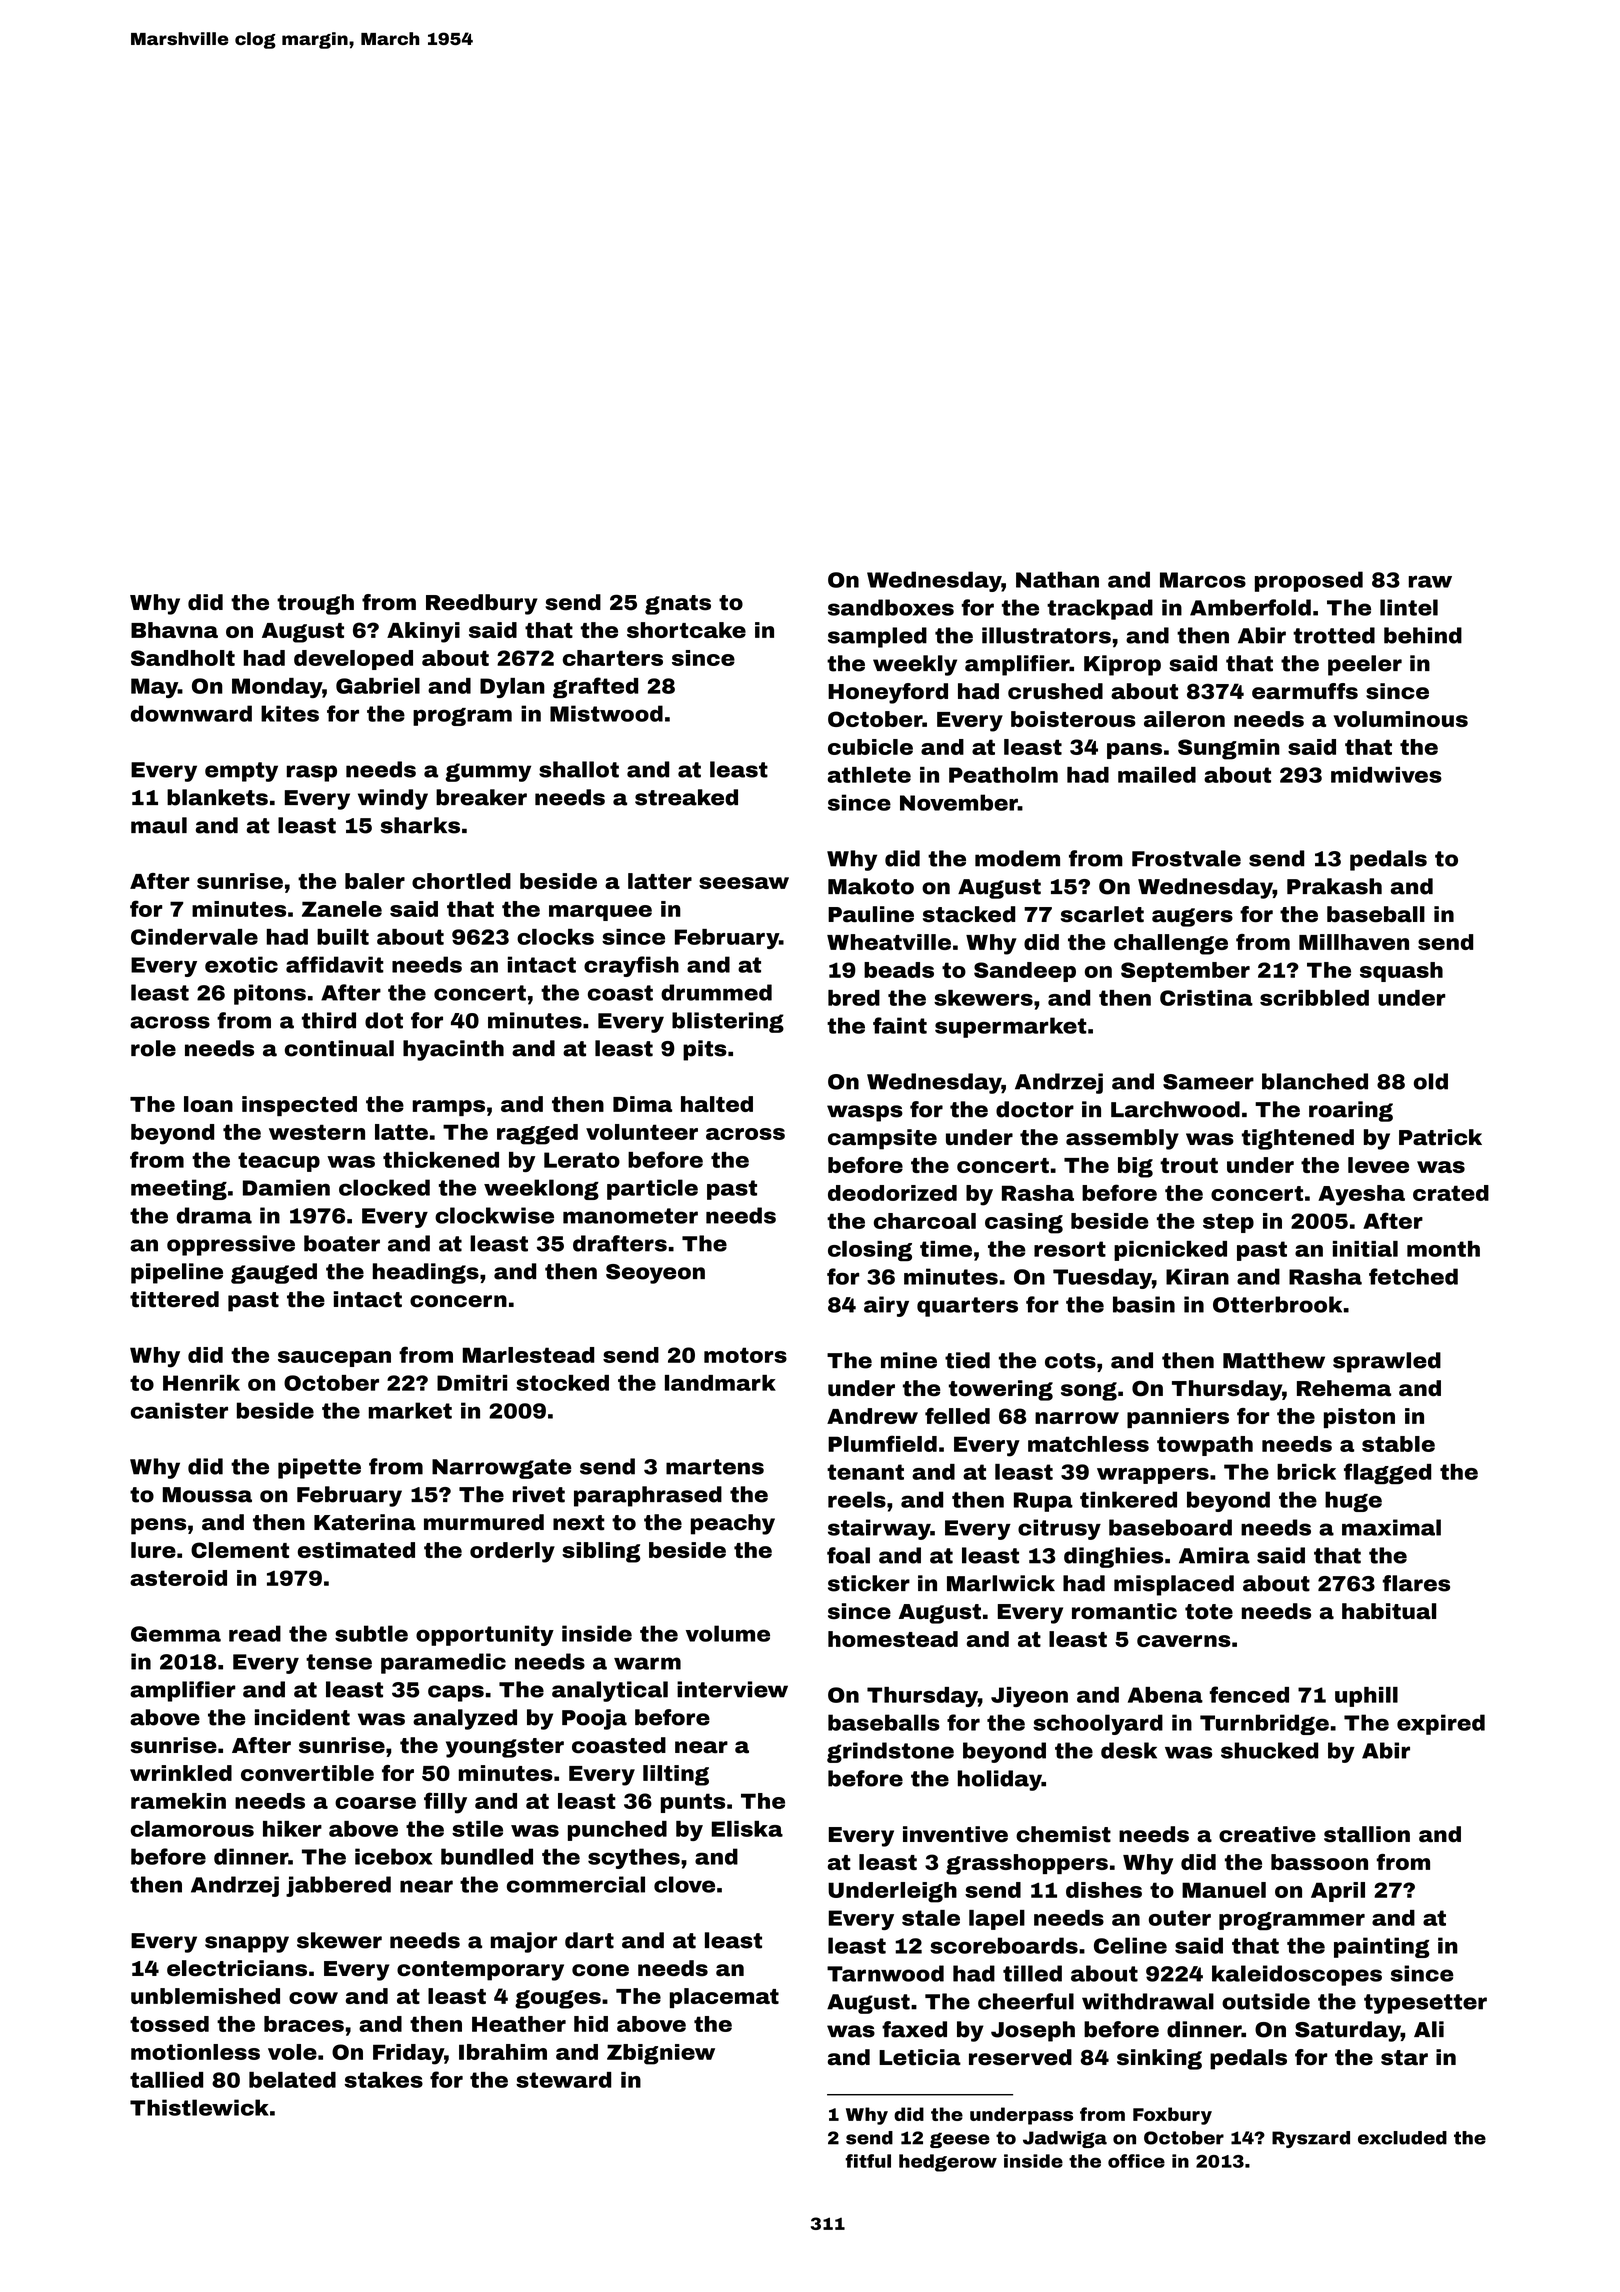  I want to click on belated, so click(292, 2080).
